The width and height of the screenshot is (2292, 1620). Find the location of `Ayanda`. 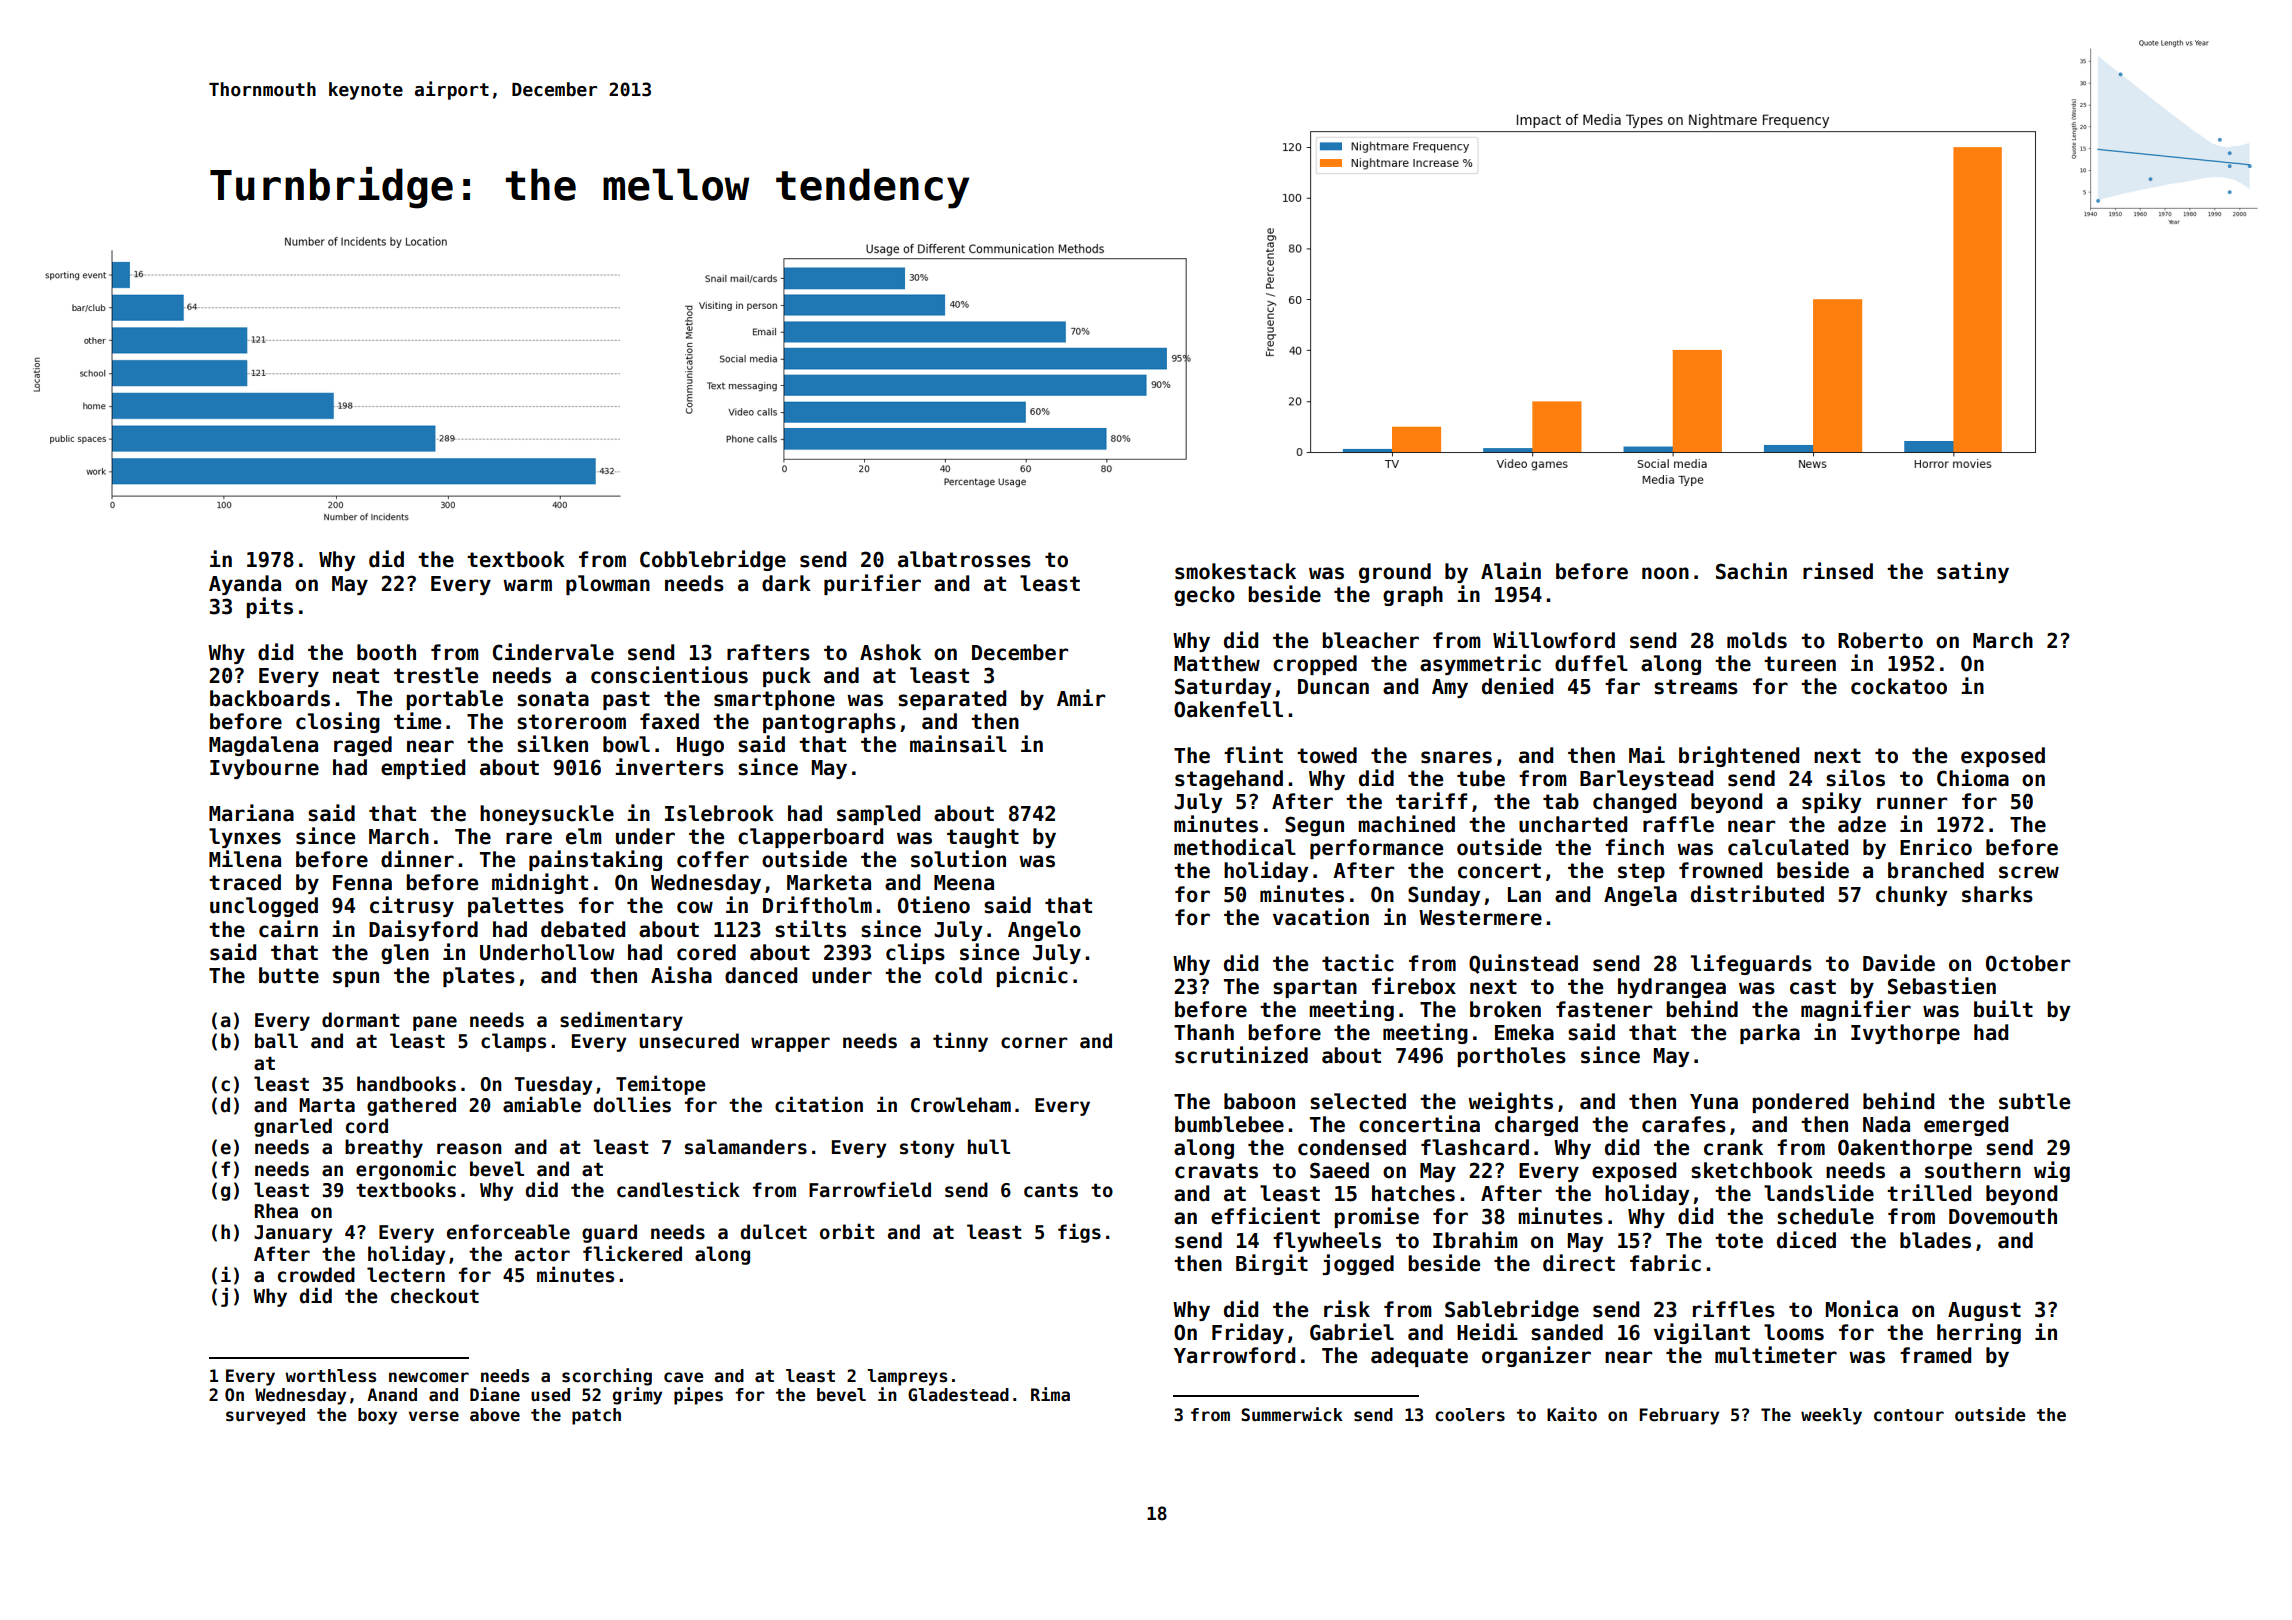

Ayanda is located at coordinates (245, 585).
